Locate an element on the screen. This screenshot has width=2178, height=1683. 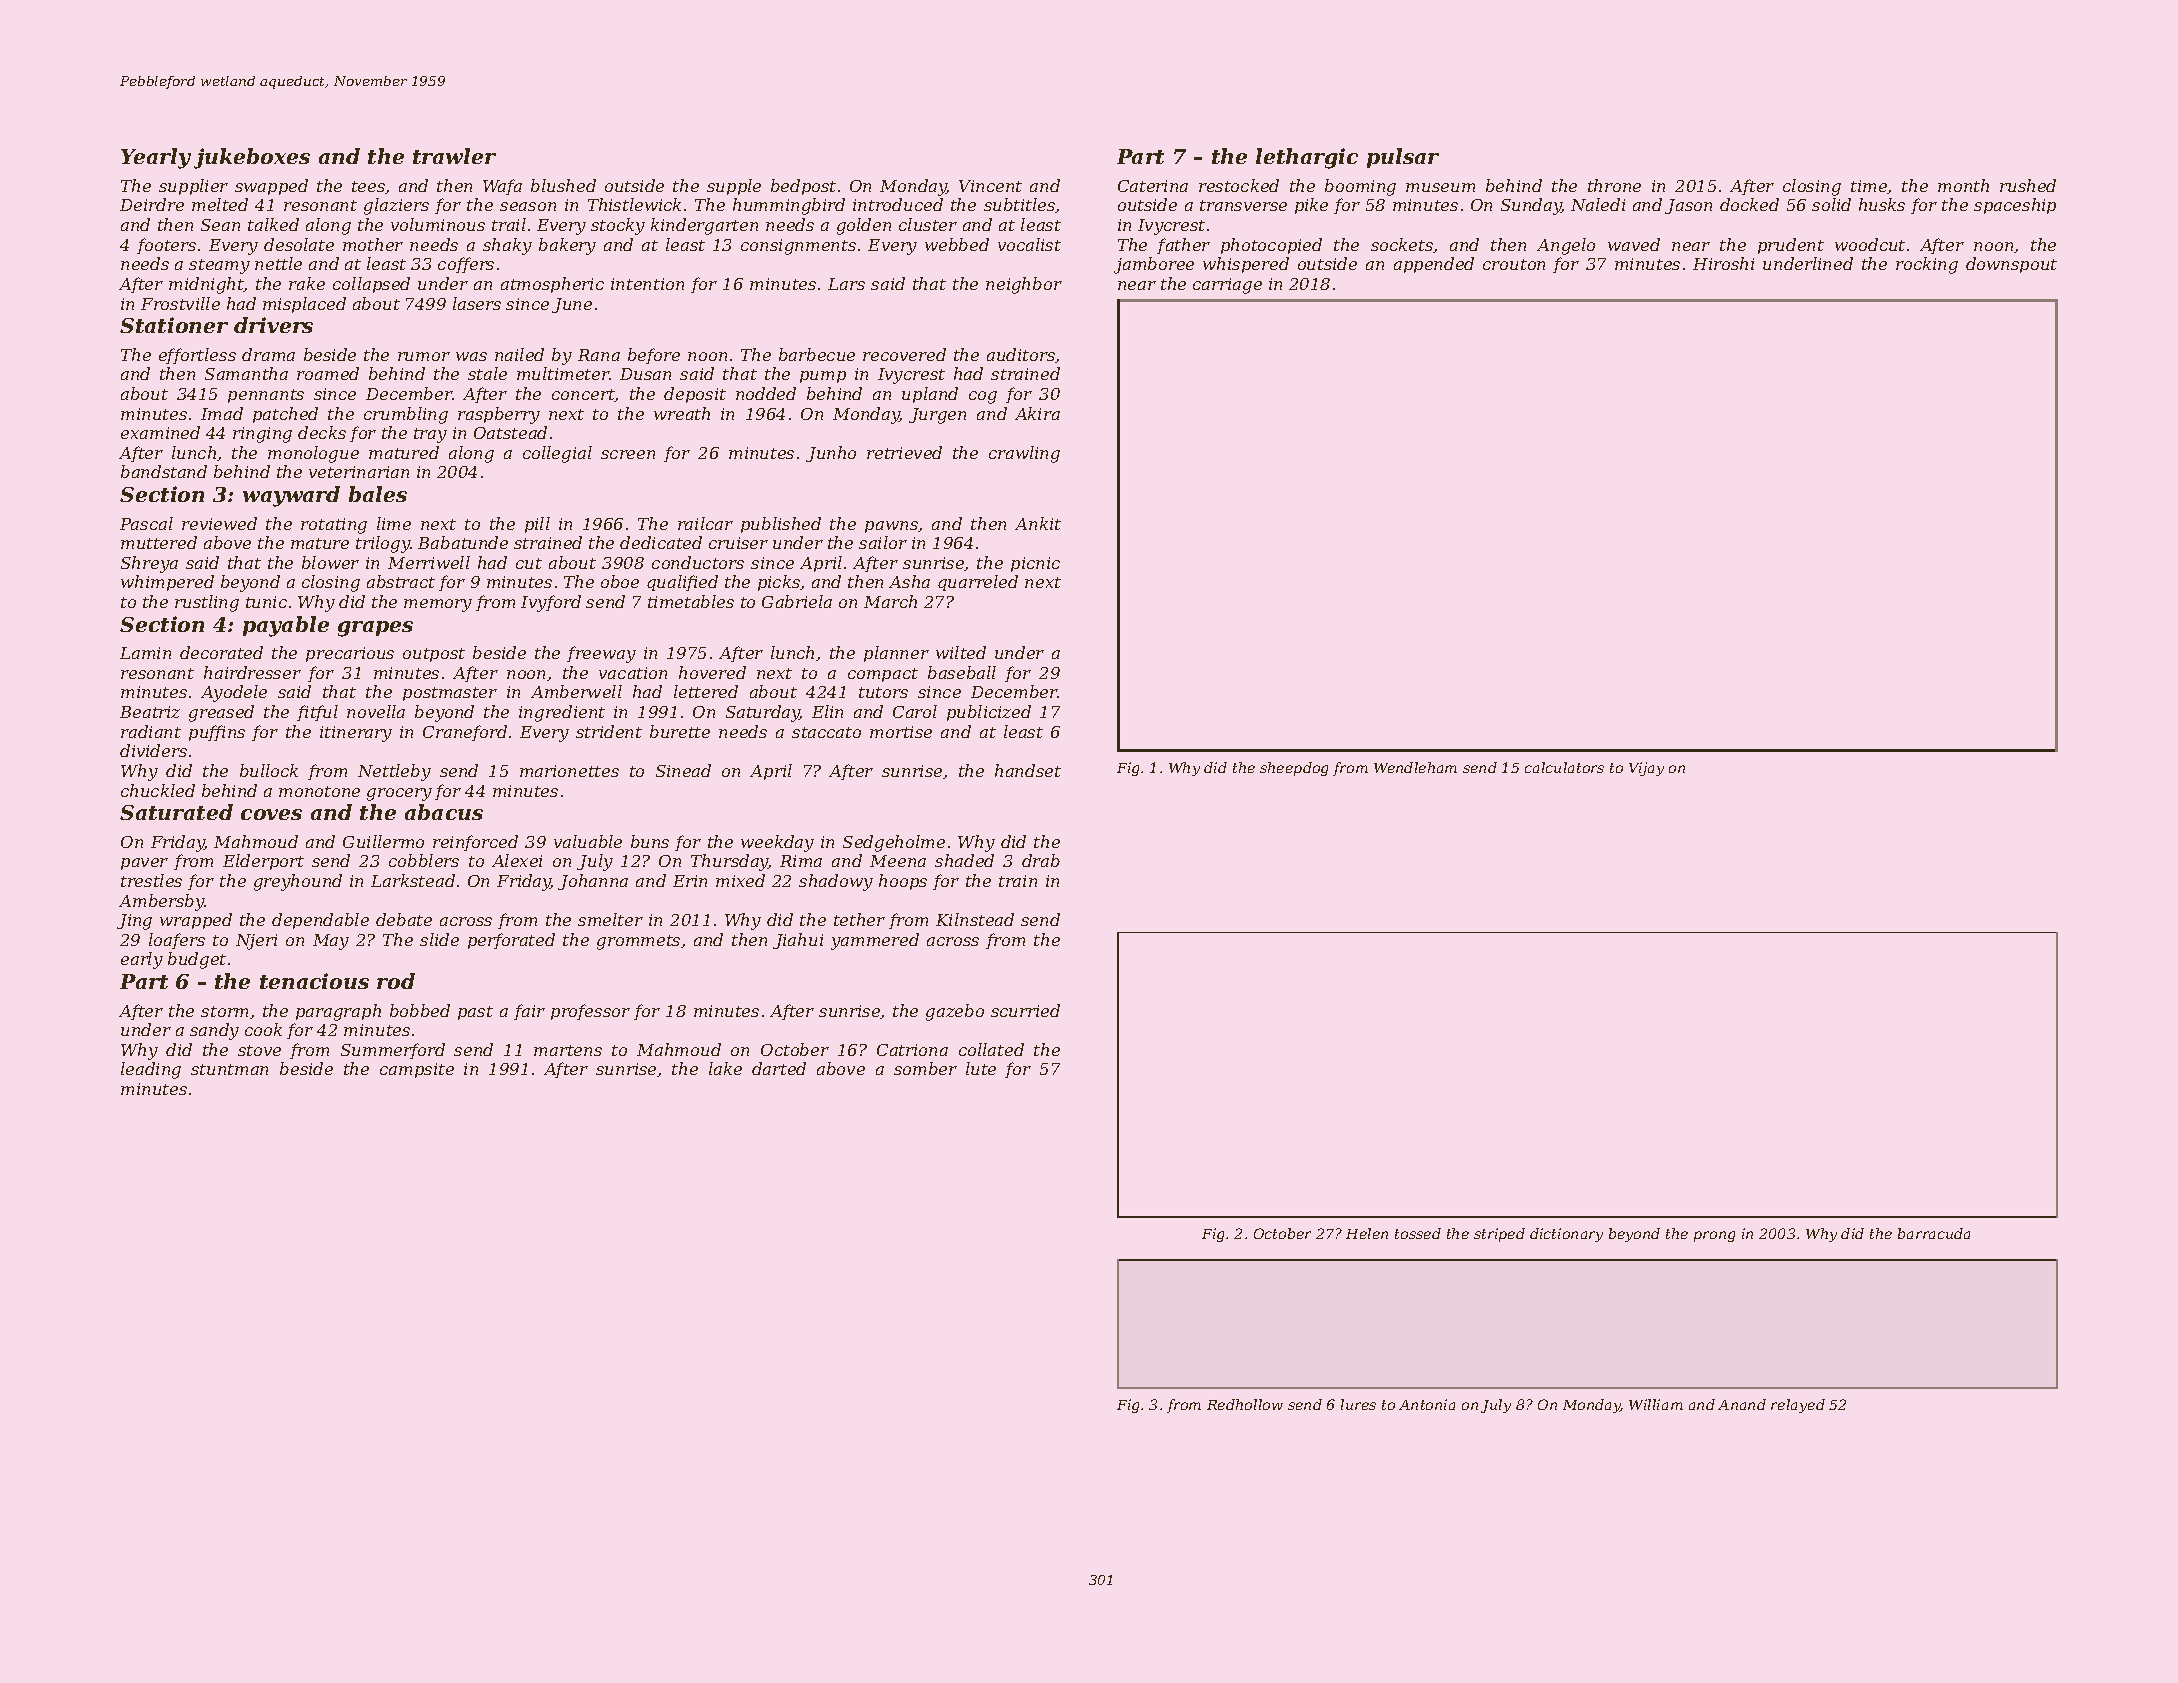
Hiroshi is located at coordinates (1723, 263).
